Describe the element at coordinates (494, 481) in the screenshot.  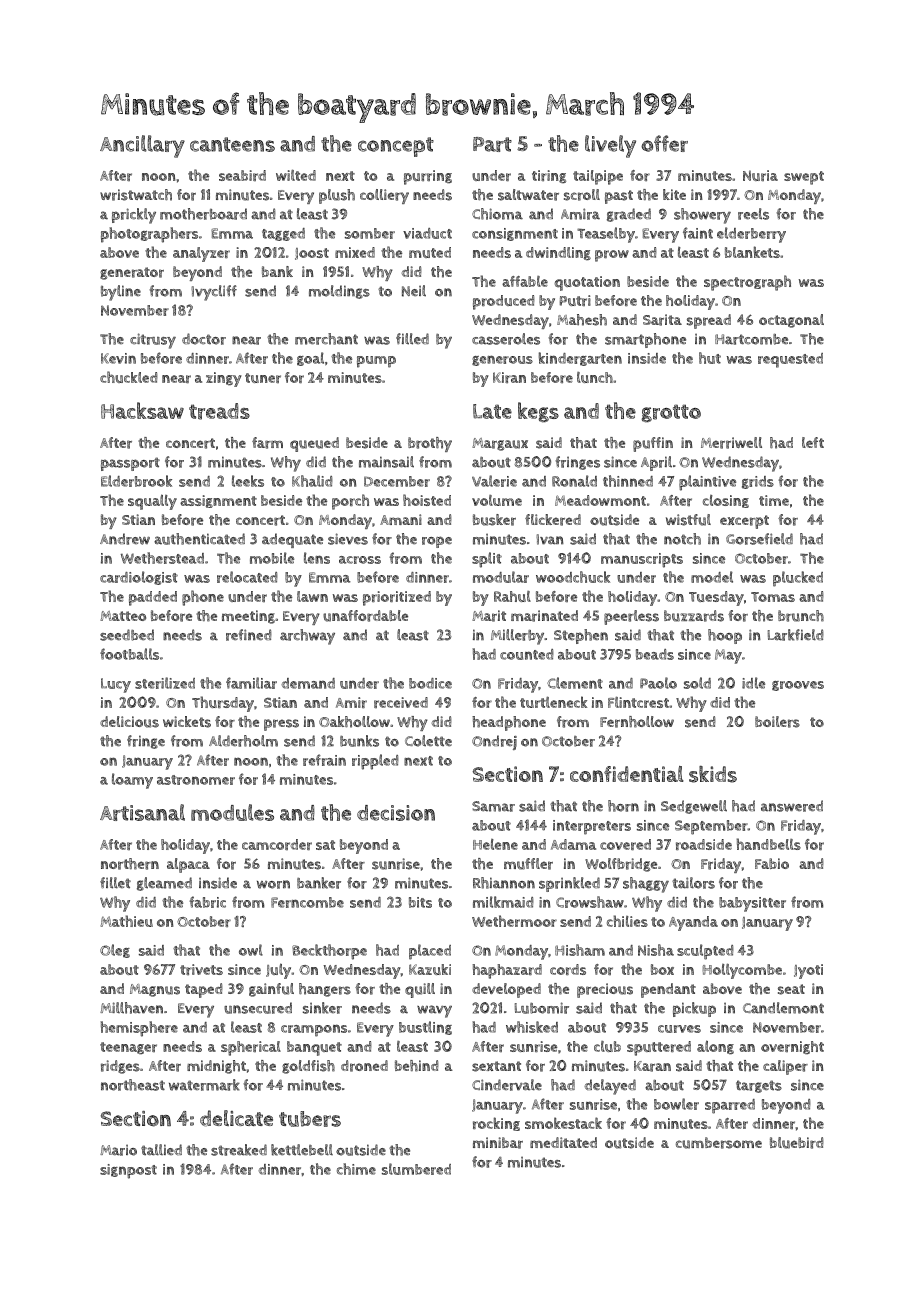
I see `Valerie` at that location.
